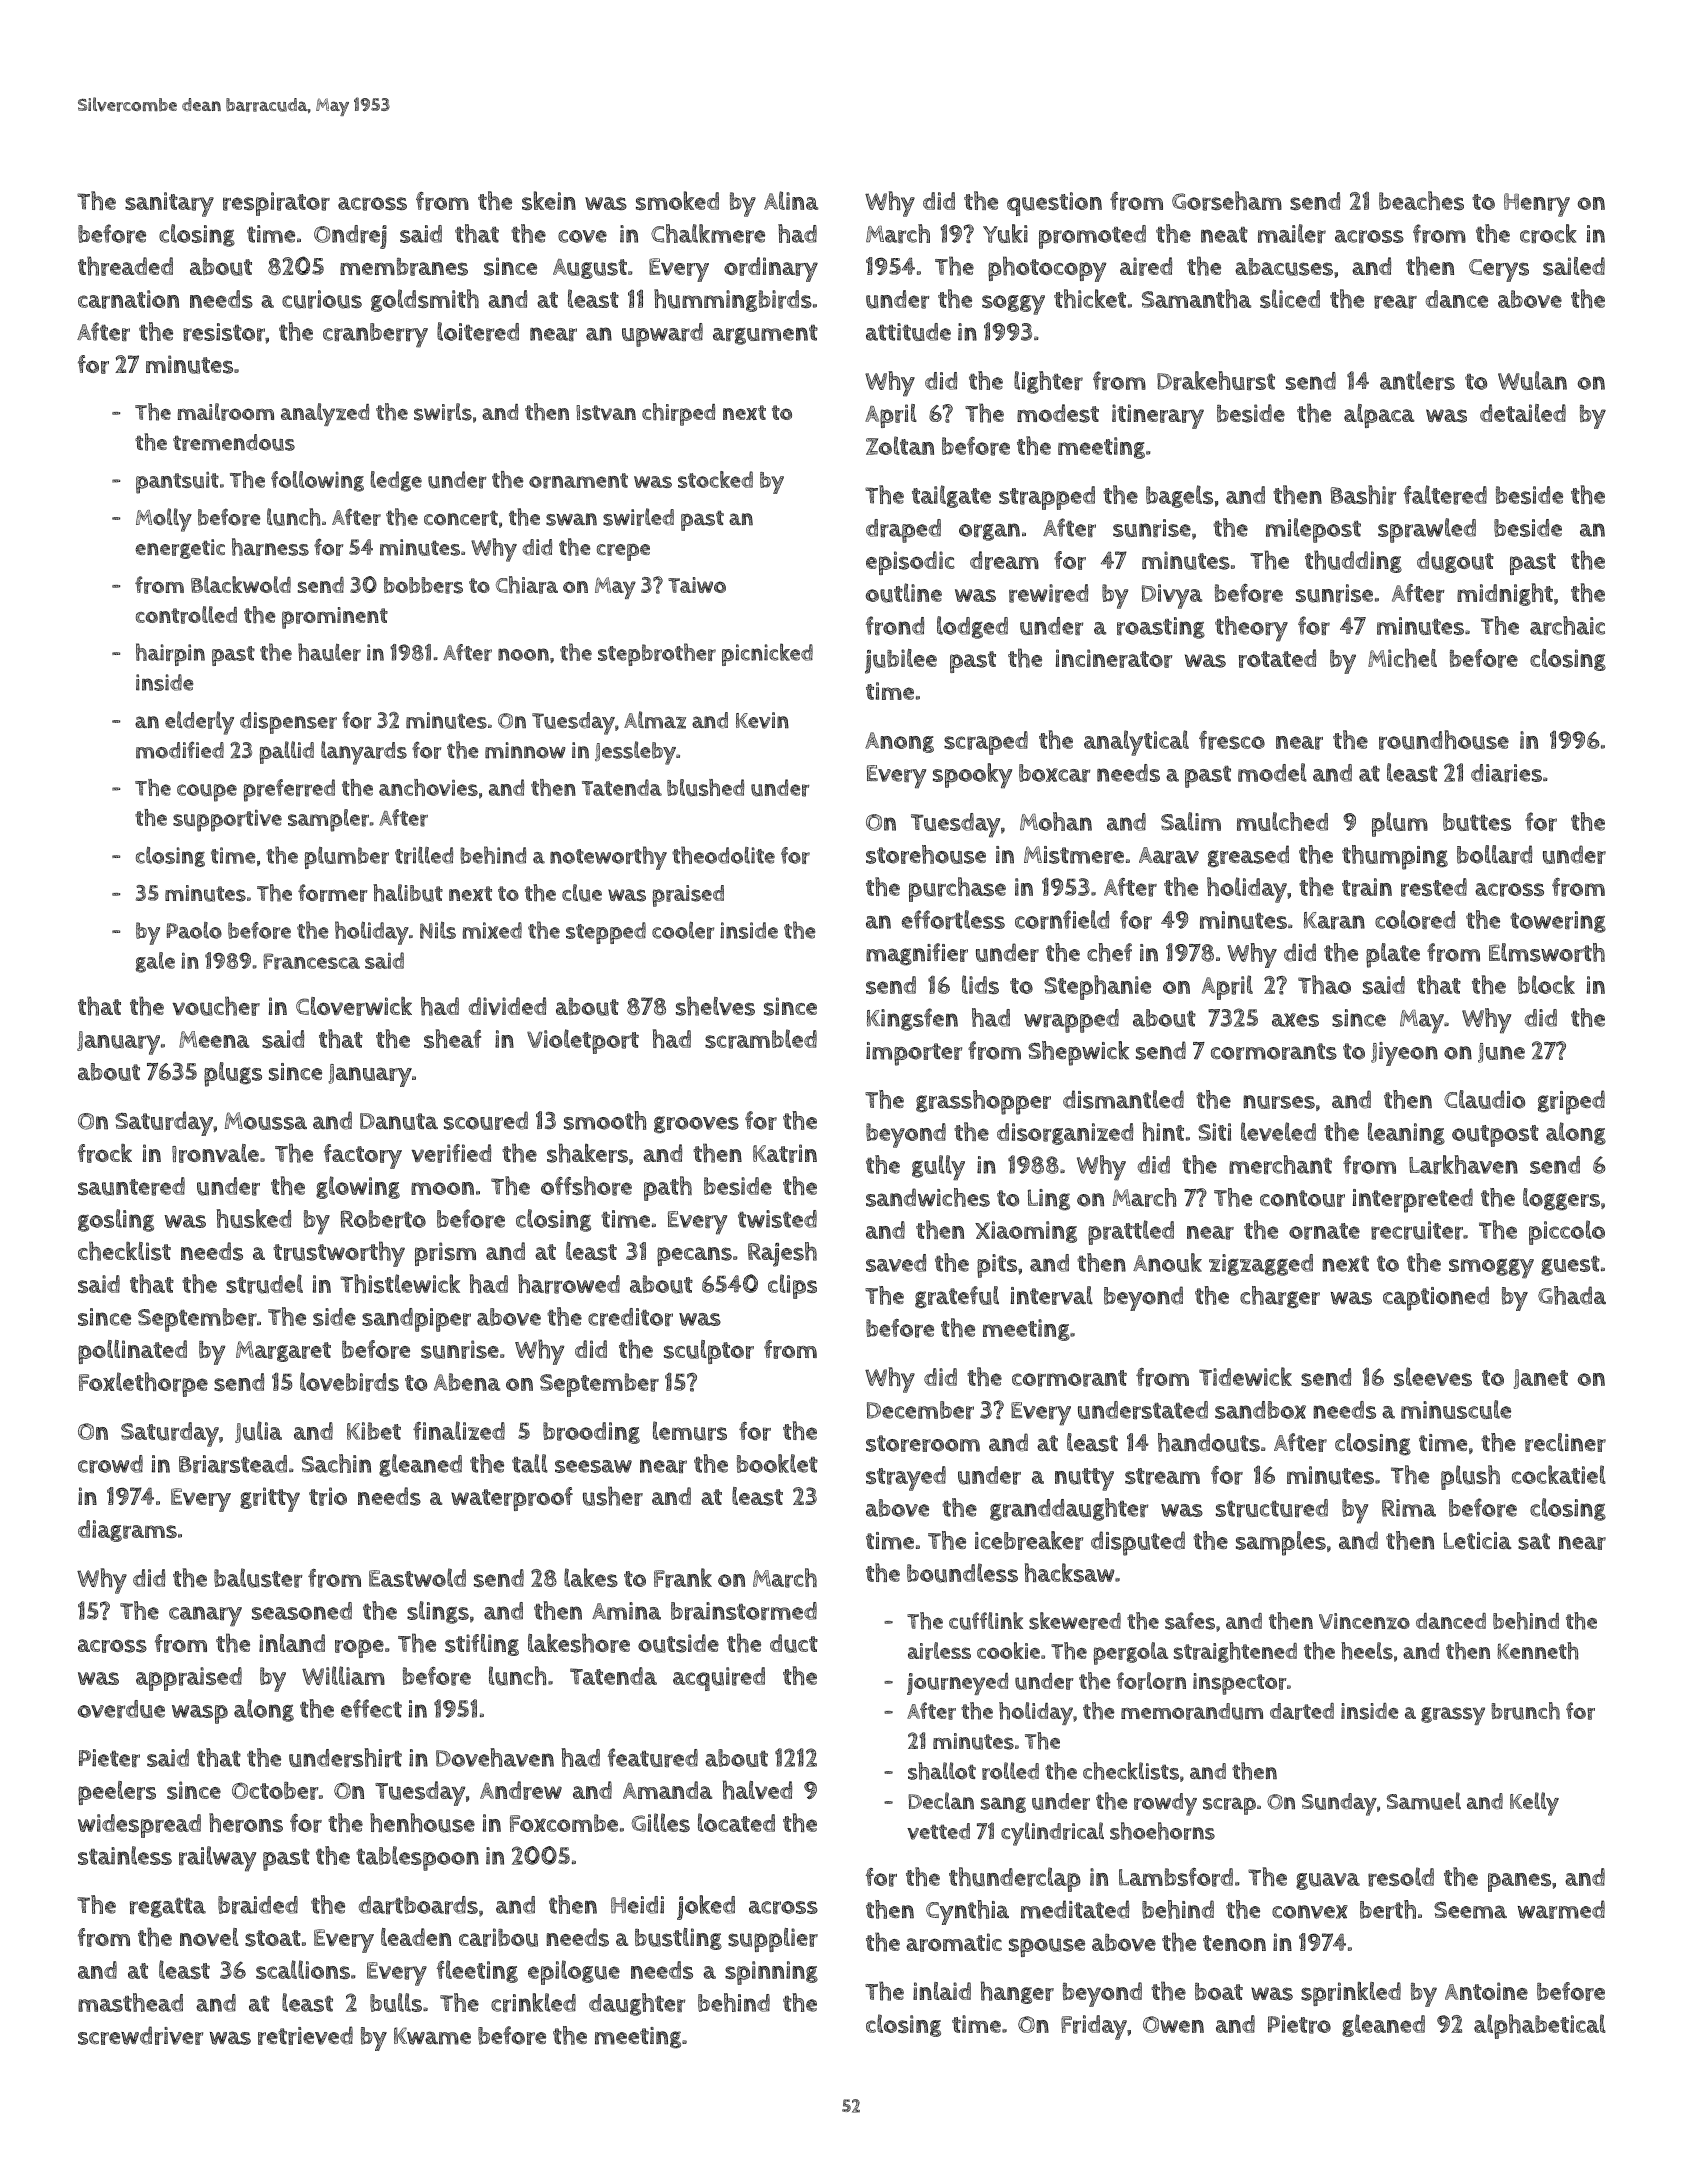  What do you see at coordinates (1572, 1295) in the document?
I see `Ghada` at bounding box center [1572, 1295].
